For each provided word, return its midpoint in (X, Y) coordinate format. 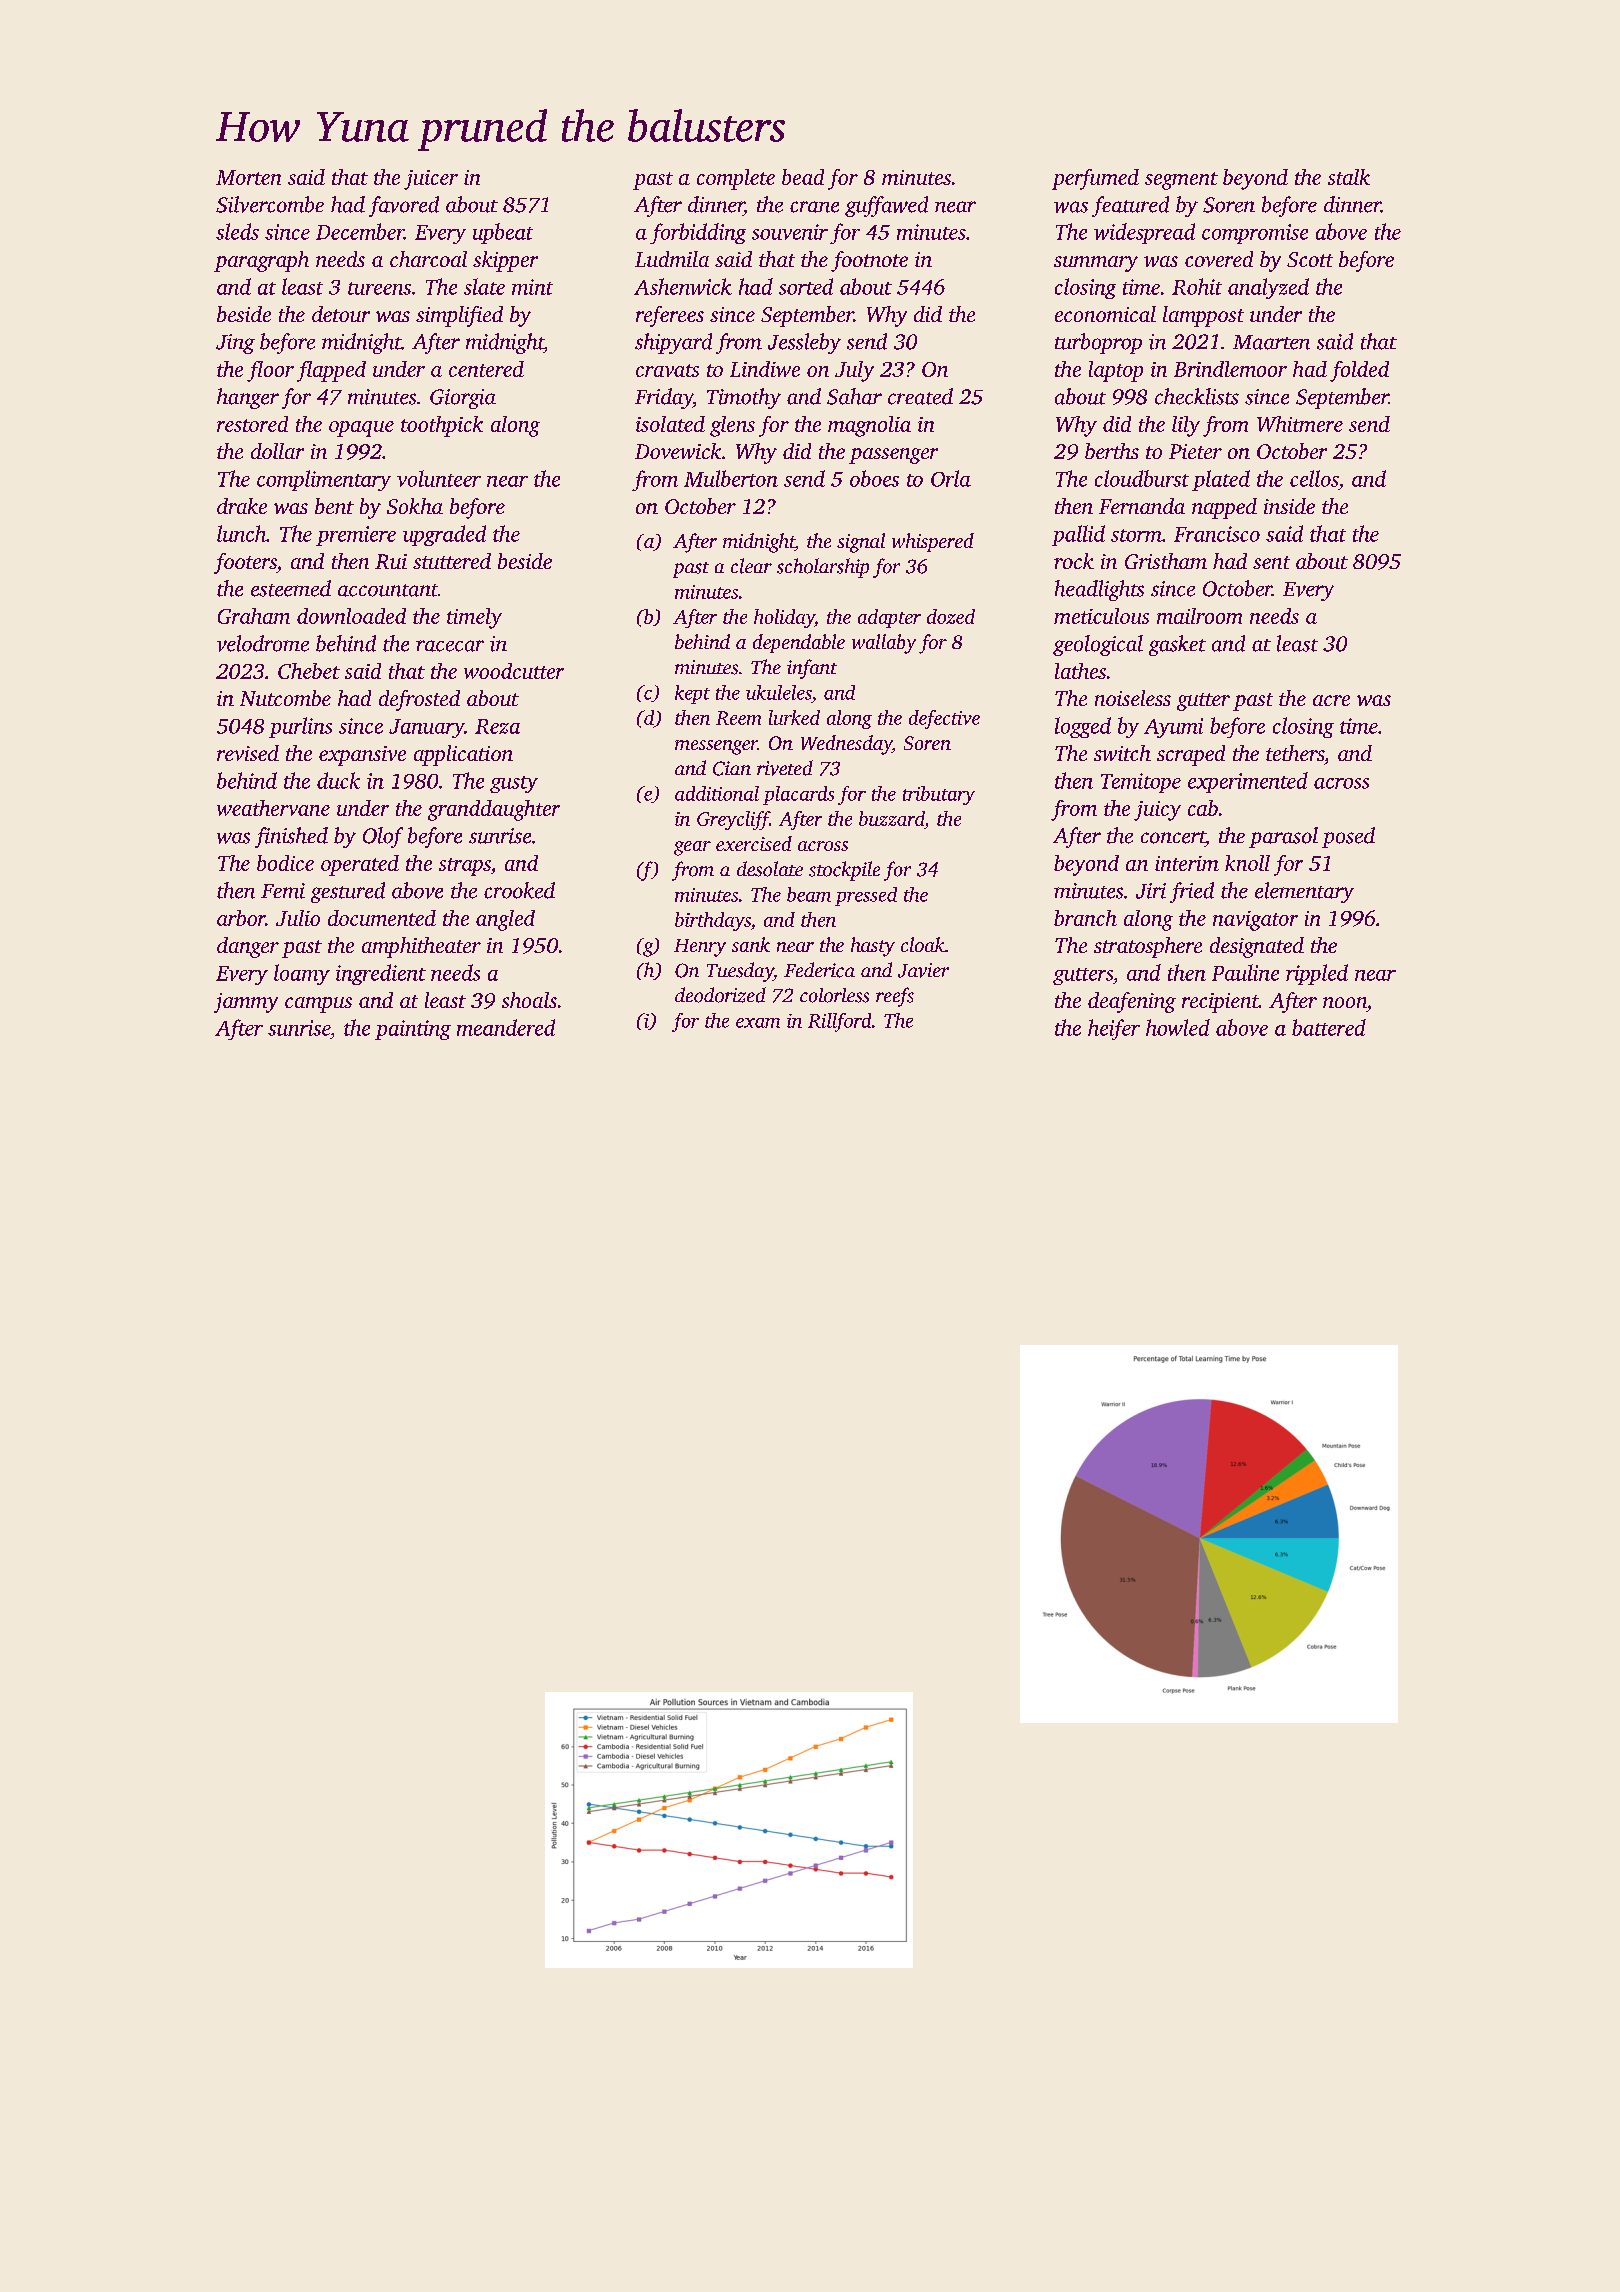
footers (245, 563)
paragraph (261, 261)
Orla (951, 478)
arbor (241, 918)
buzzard (892, 820)
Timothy (744, 398)
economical (1105, 314)
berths (1112, 451)
